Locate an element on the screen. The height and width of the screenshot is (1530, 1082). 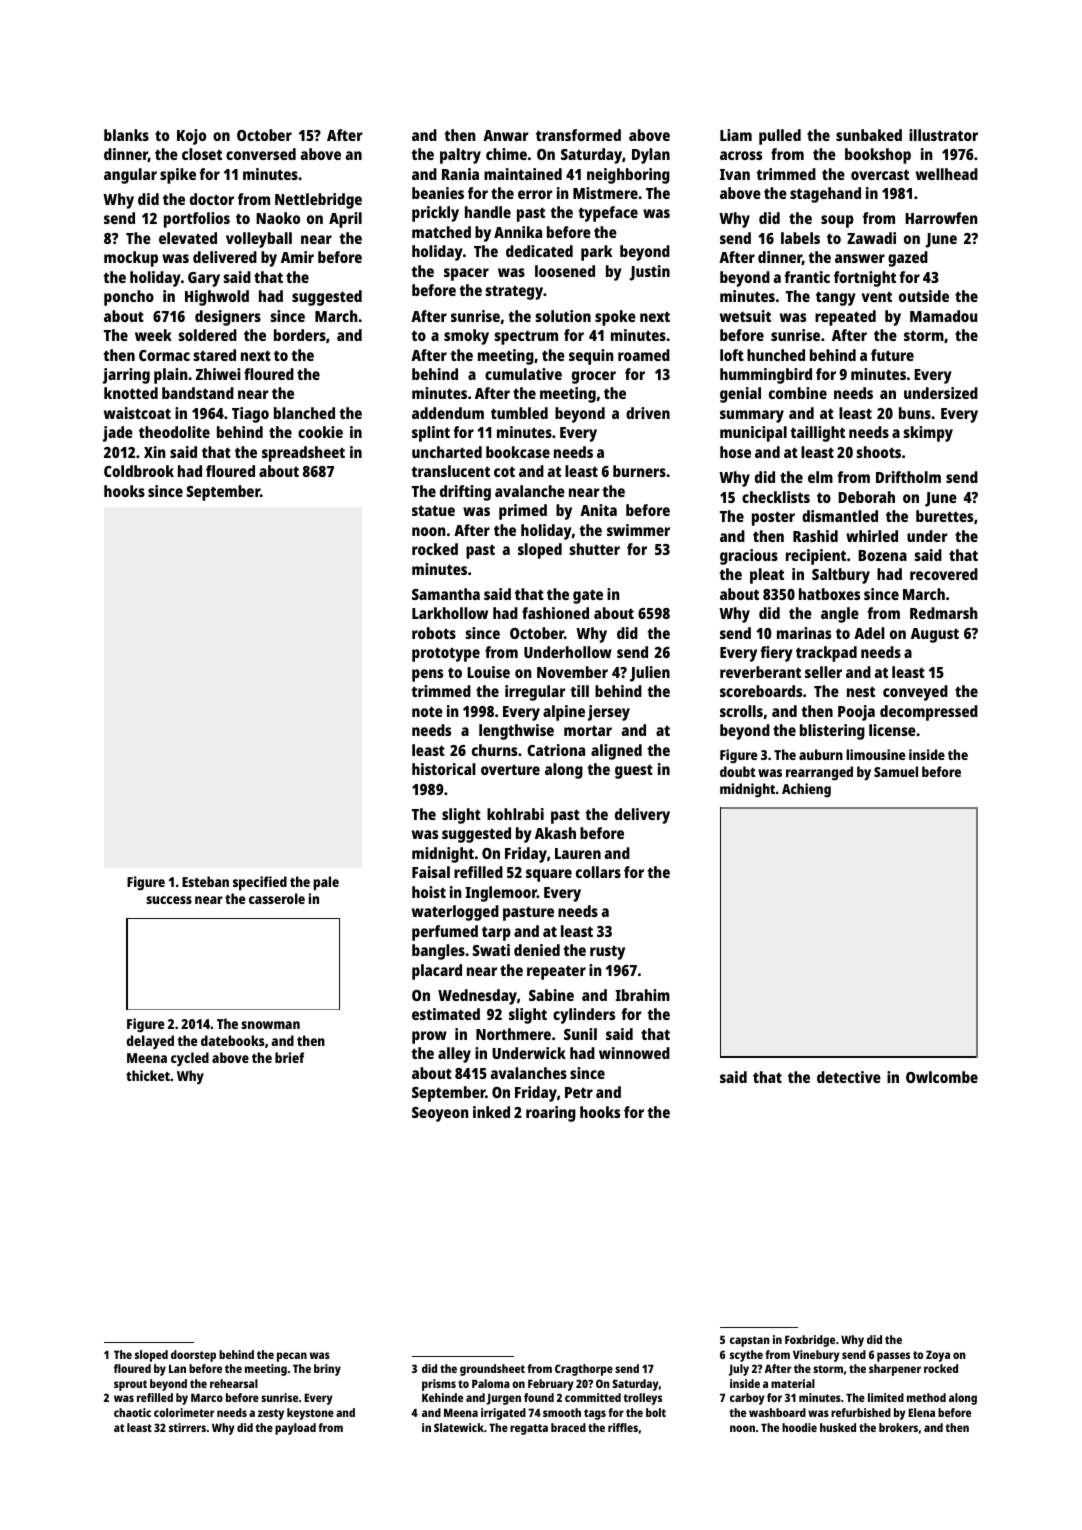
robots is located at coordinates (434, 633).
